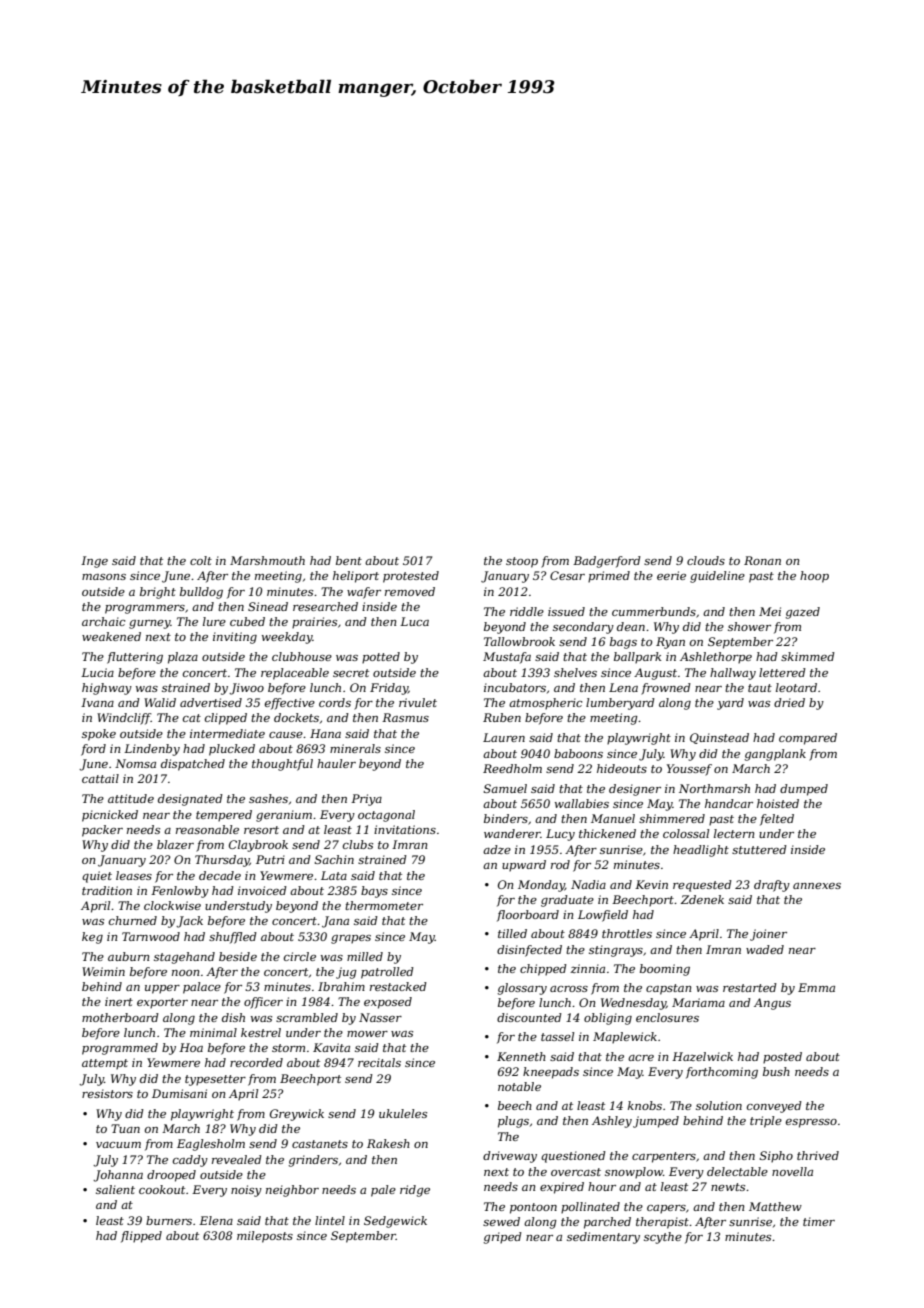 The height and width of the screenshot is (1308, 924). Describe the element at coordinates (118, 1176) in the screenshot. I see `Johanna` at that location.
